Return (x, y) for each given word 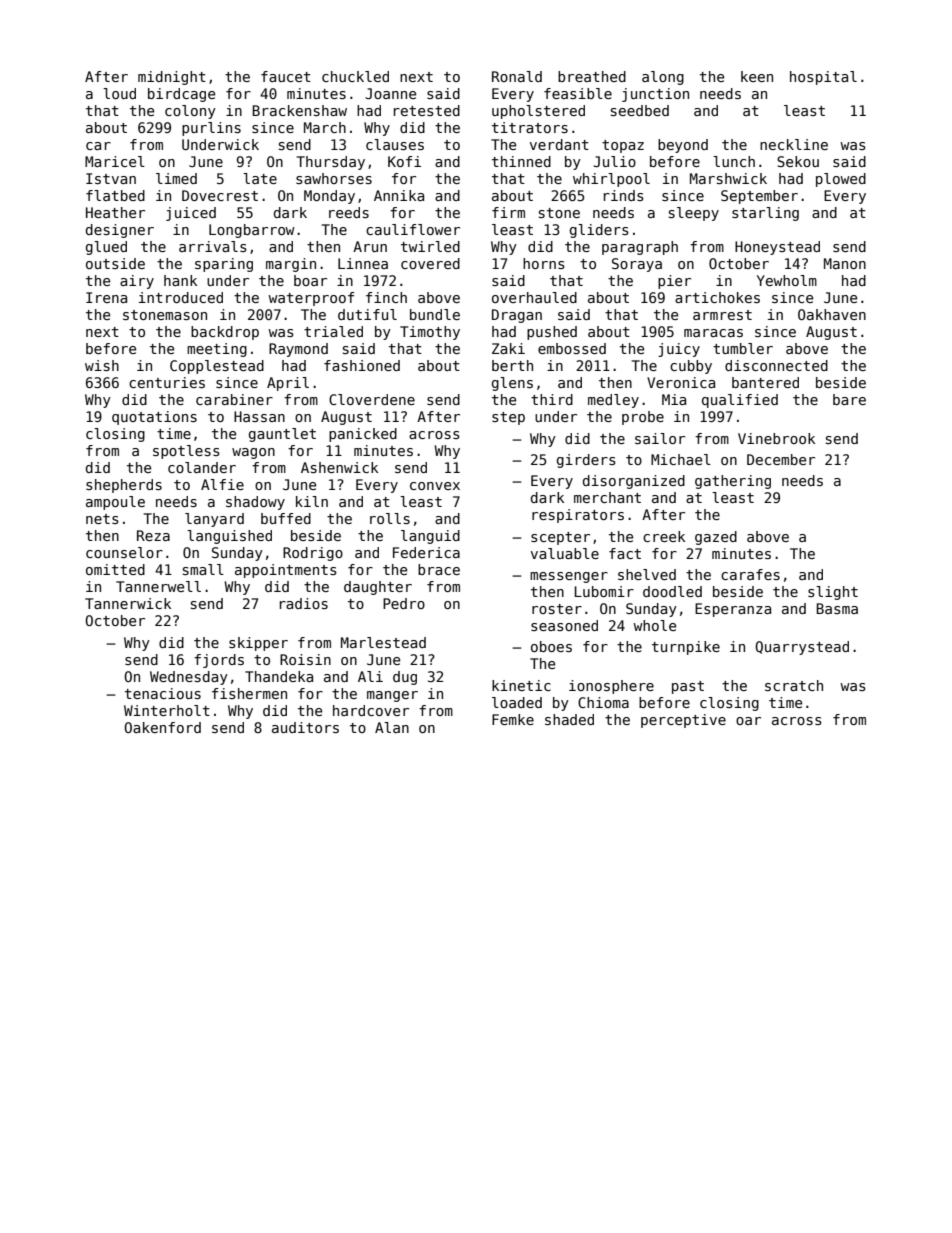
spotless (186, 452)
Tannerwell (158, 586)
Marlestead (383, 642)
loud (119, 93)
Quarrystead (802, 648)
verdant (559, 144)
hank (180, 280)
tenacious (163, 693)
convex (435, 486)
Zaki (508, 348)
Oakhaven (832, 314)
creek (664, 536)
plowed (841, 180)
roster (557, 609)
